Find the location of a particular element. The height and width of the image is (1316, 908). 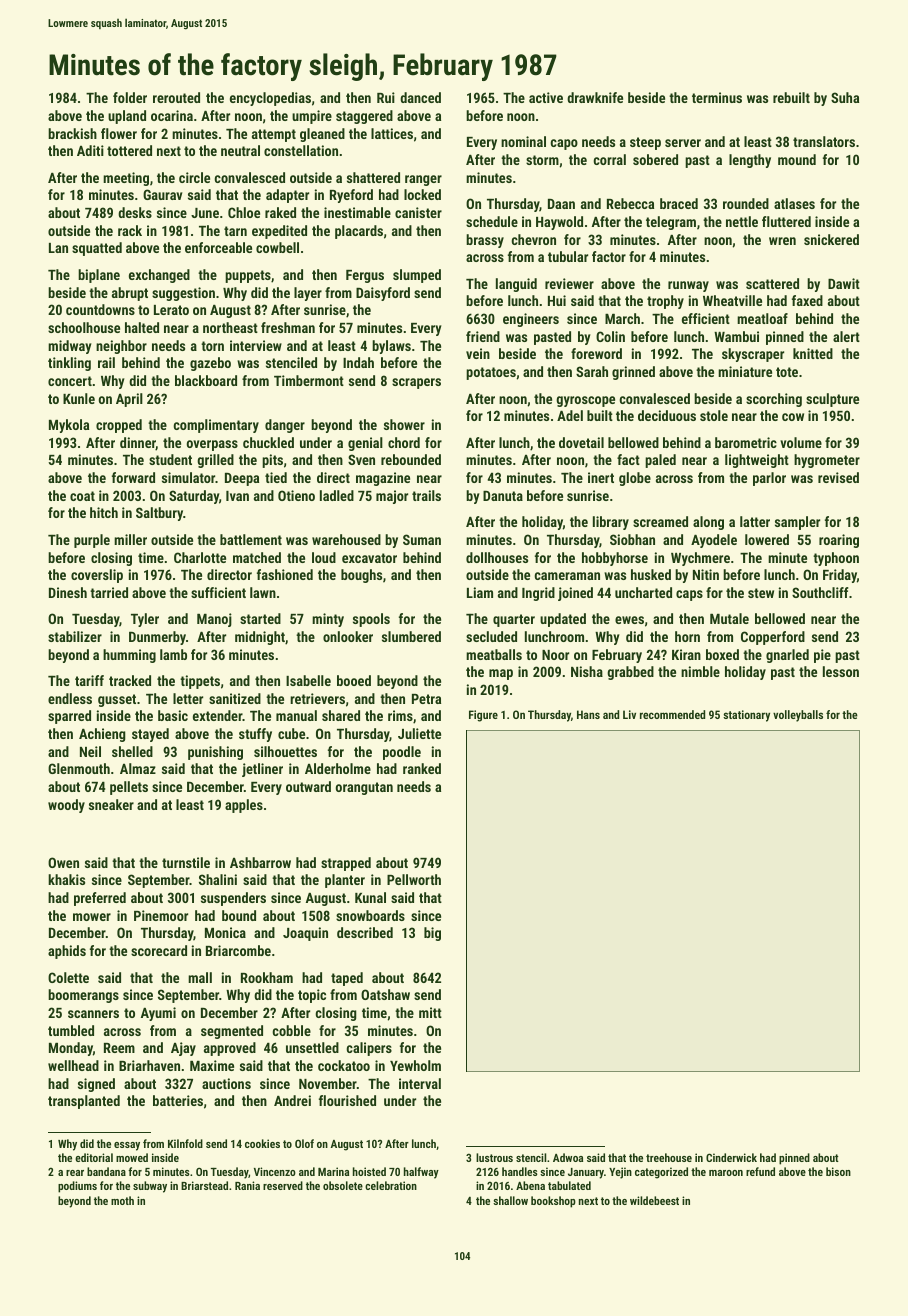

latter is located at coordinates (755, 521).
